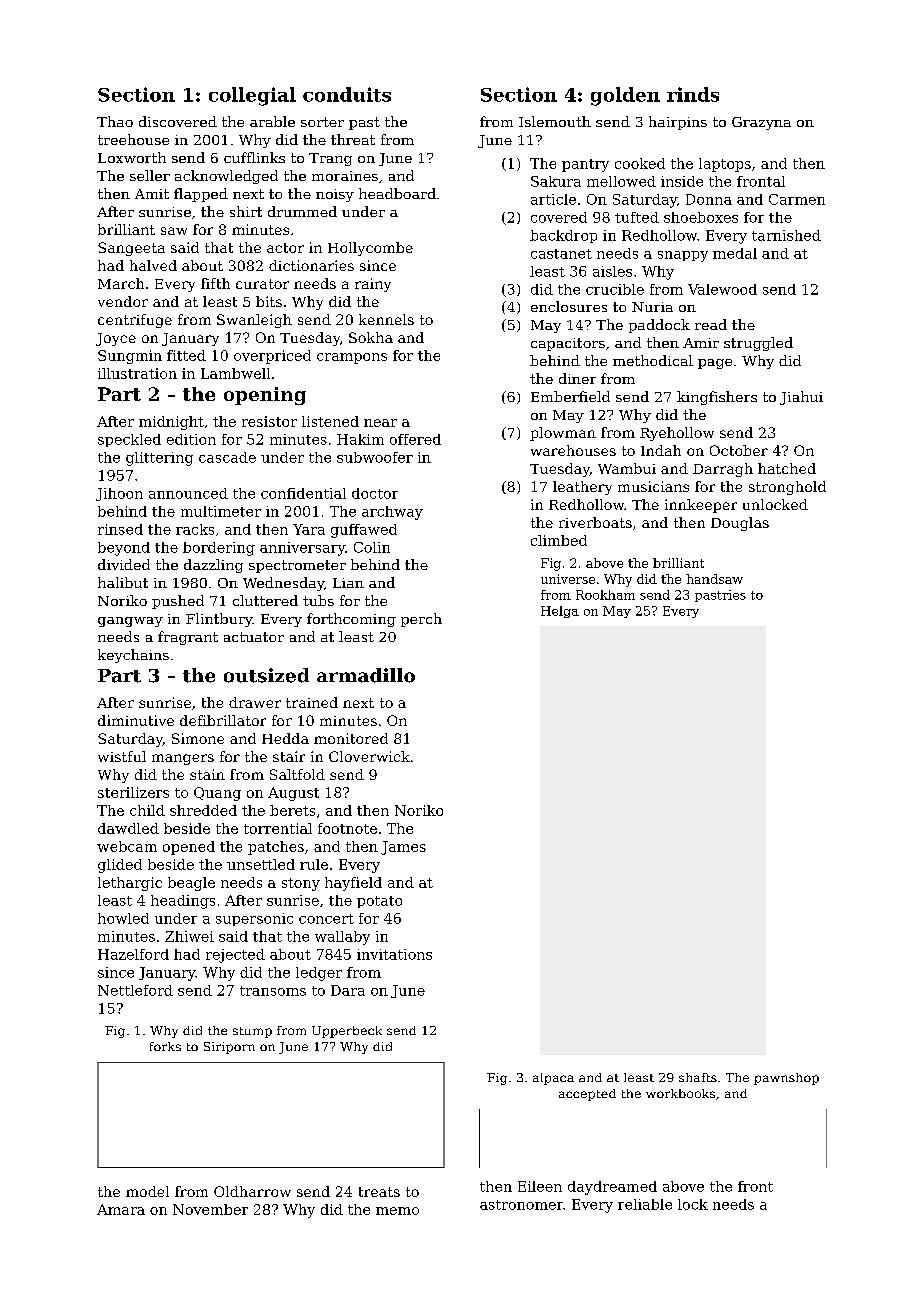 The width and height of the document is (924, 1308). I want to click on sterilizers, so click(133, 792).
